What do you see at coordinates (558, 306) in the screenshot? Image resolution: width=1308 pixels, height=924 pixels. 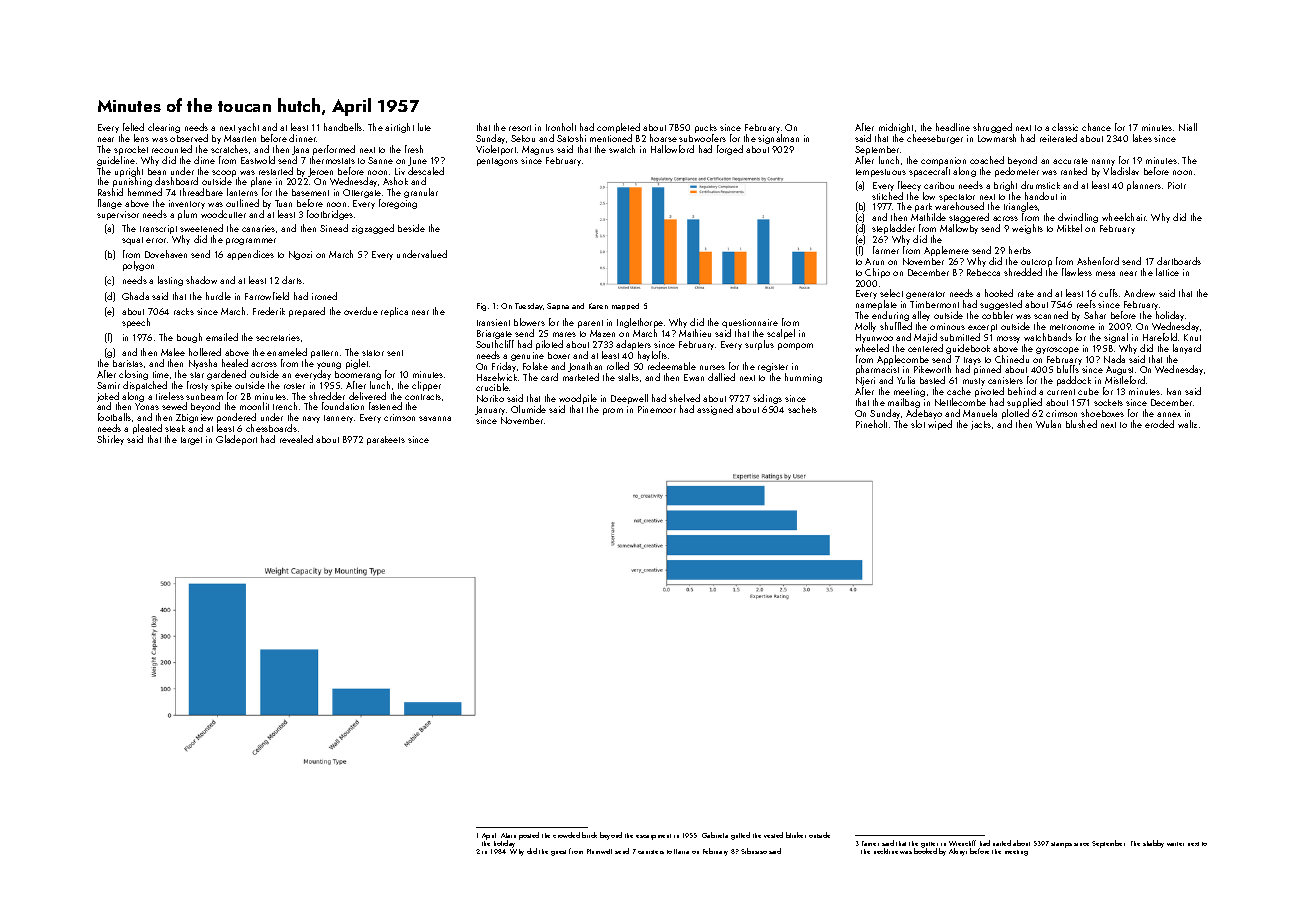 I see `Sapna` at bounding box center [558, 306].
